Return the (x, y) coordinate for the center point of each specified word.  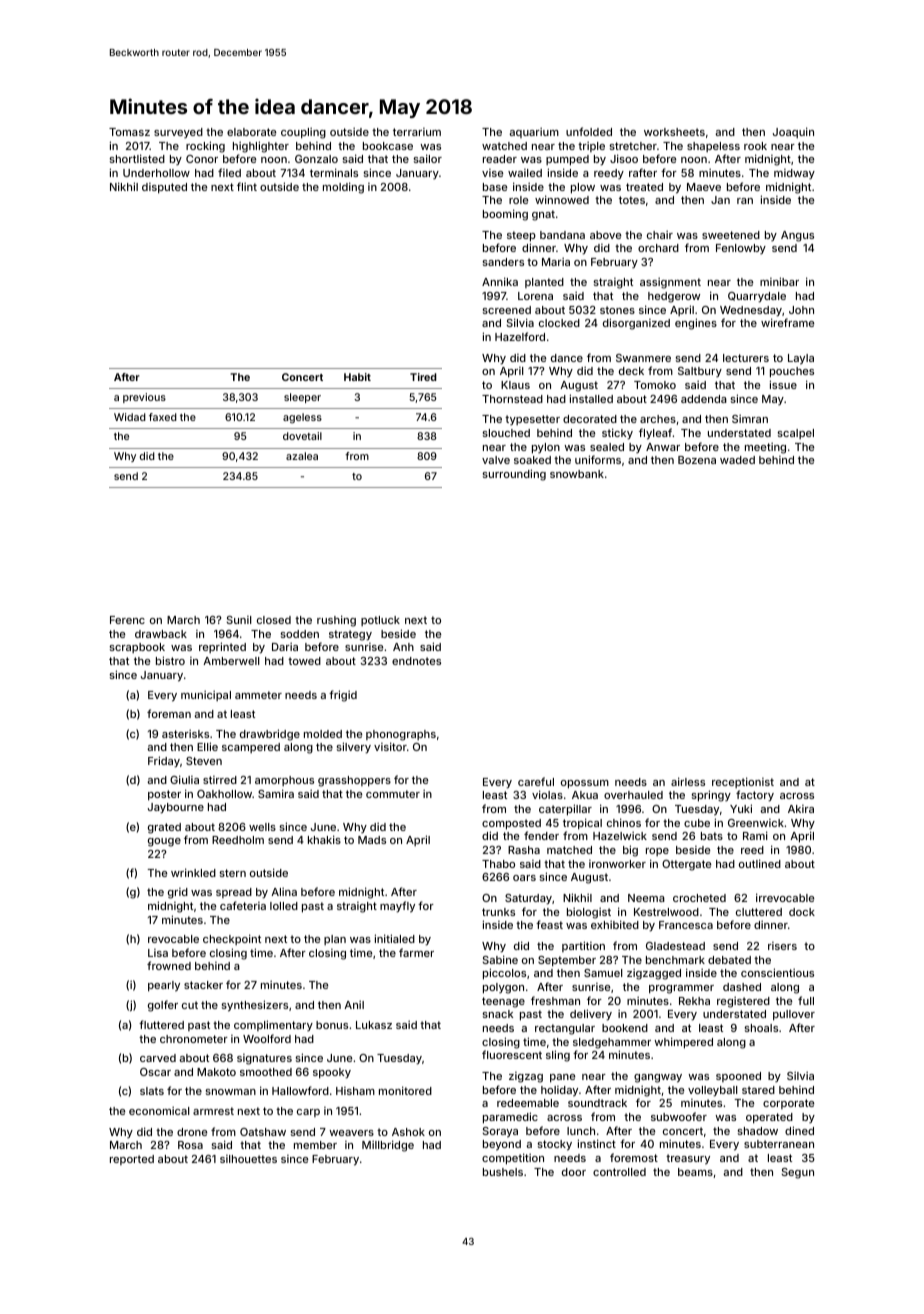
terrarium (417, 132)
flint (247, 186)
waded (737, 460)
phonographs (401, 735)
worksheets (674, 132)
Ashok (408, 1132)
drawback (161, 634)
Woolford (267, 1038)
